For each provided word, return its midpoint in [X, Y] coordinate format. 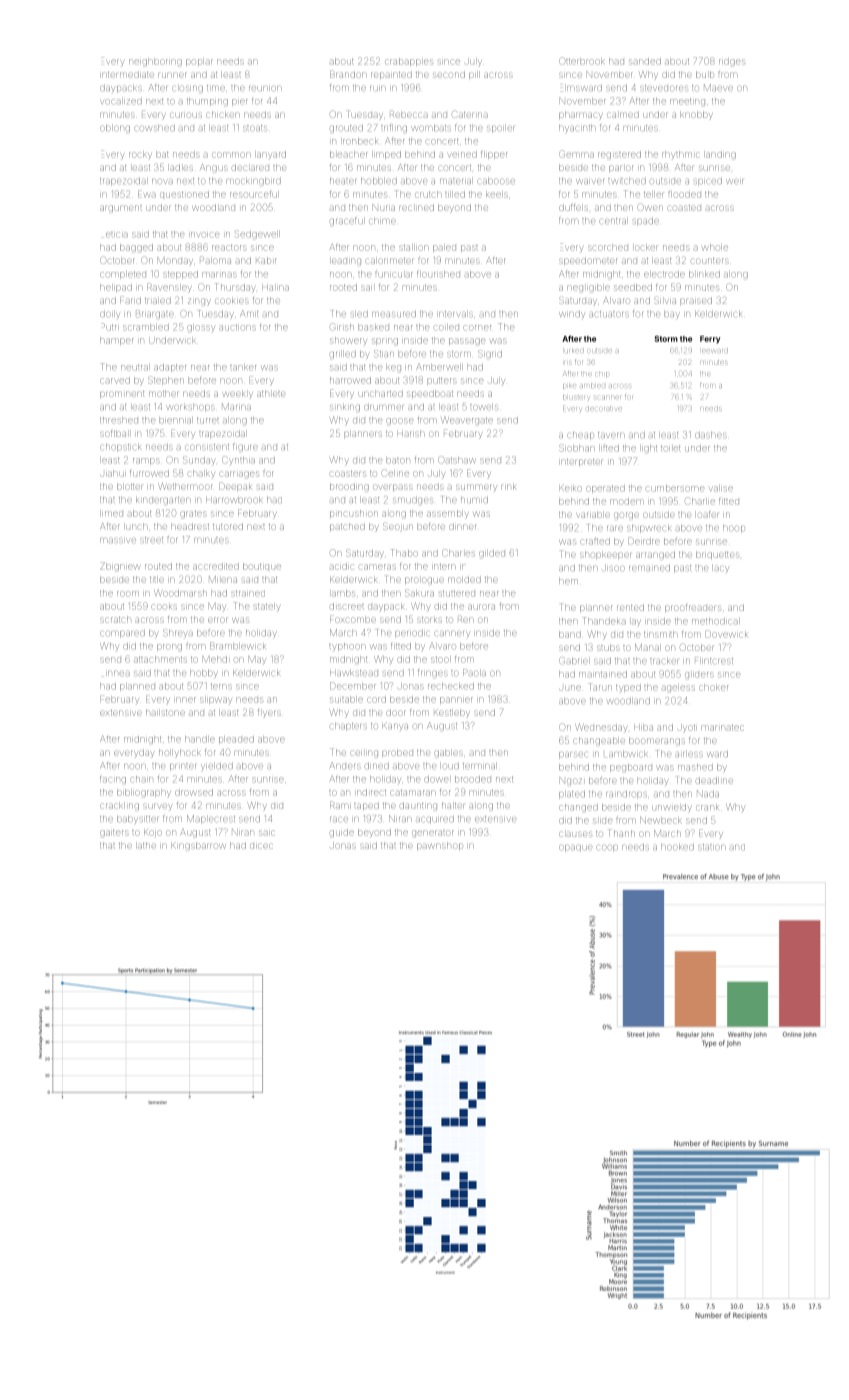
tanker [243, 368]
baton [398, 461]
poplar [199, 62]
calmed [623, 115]
